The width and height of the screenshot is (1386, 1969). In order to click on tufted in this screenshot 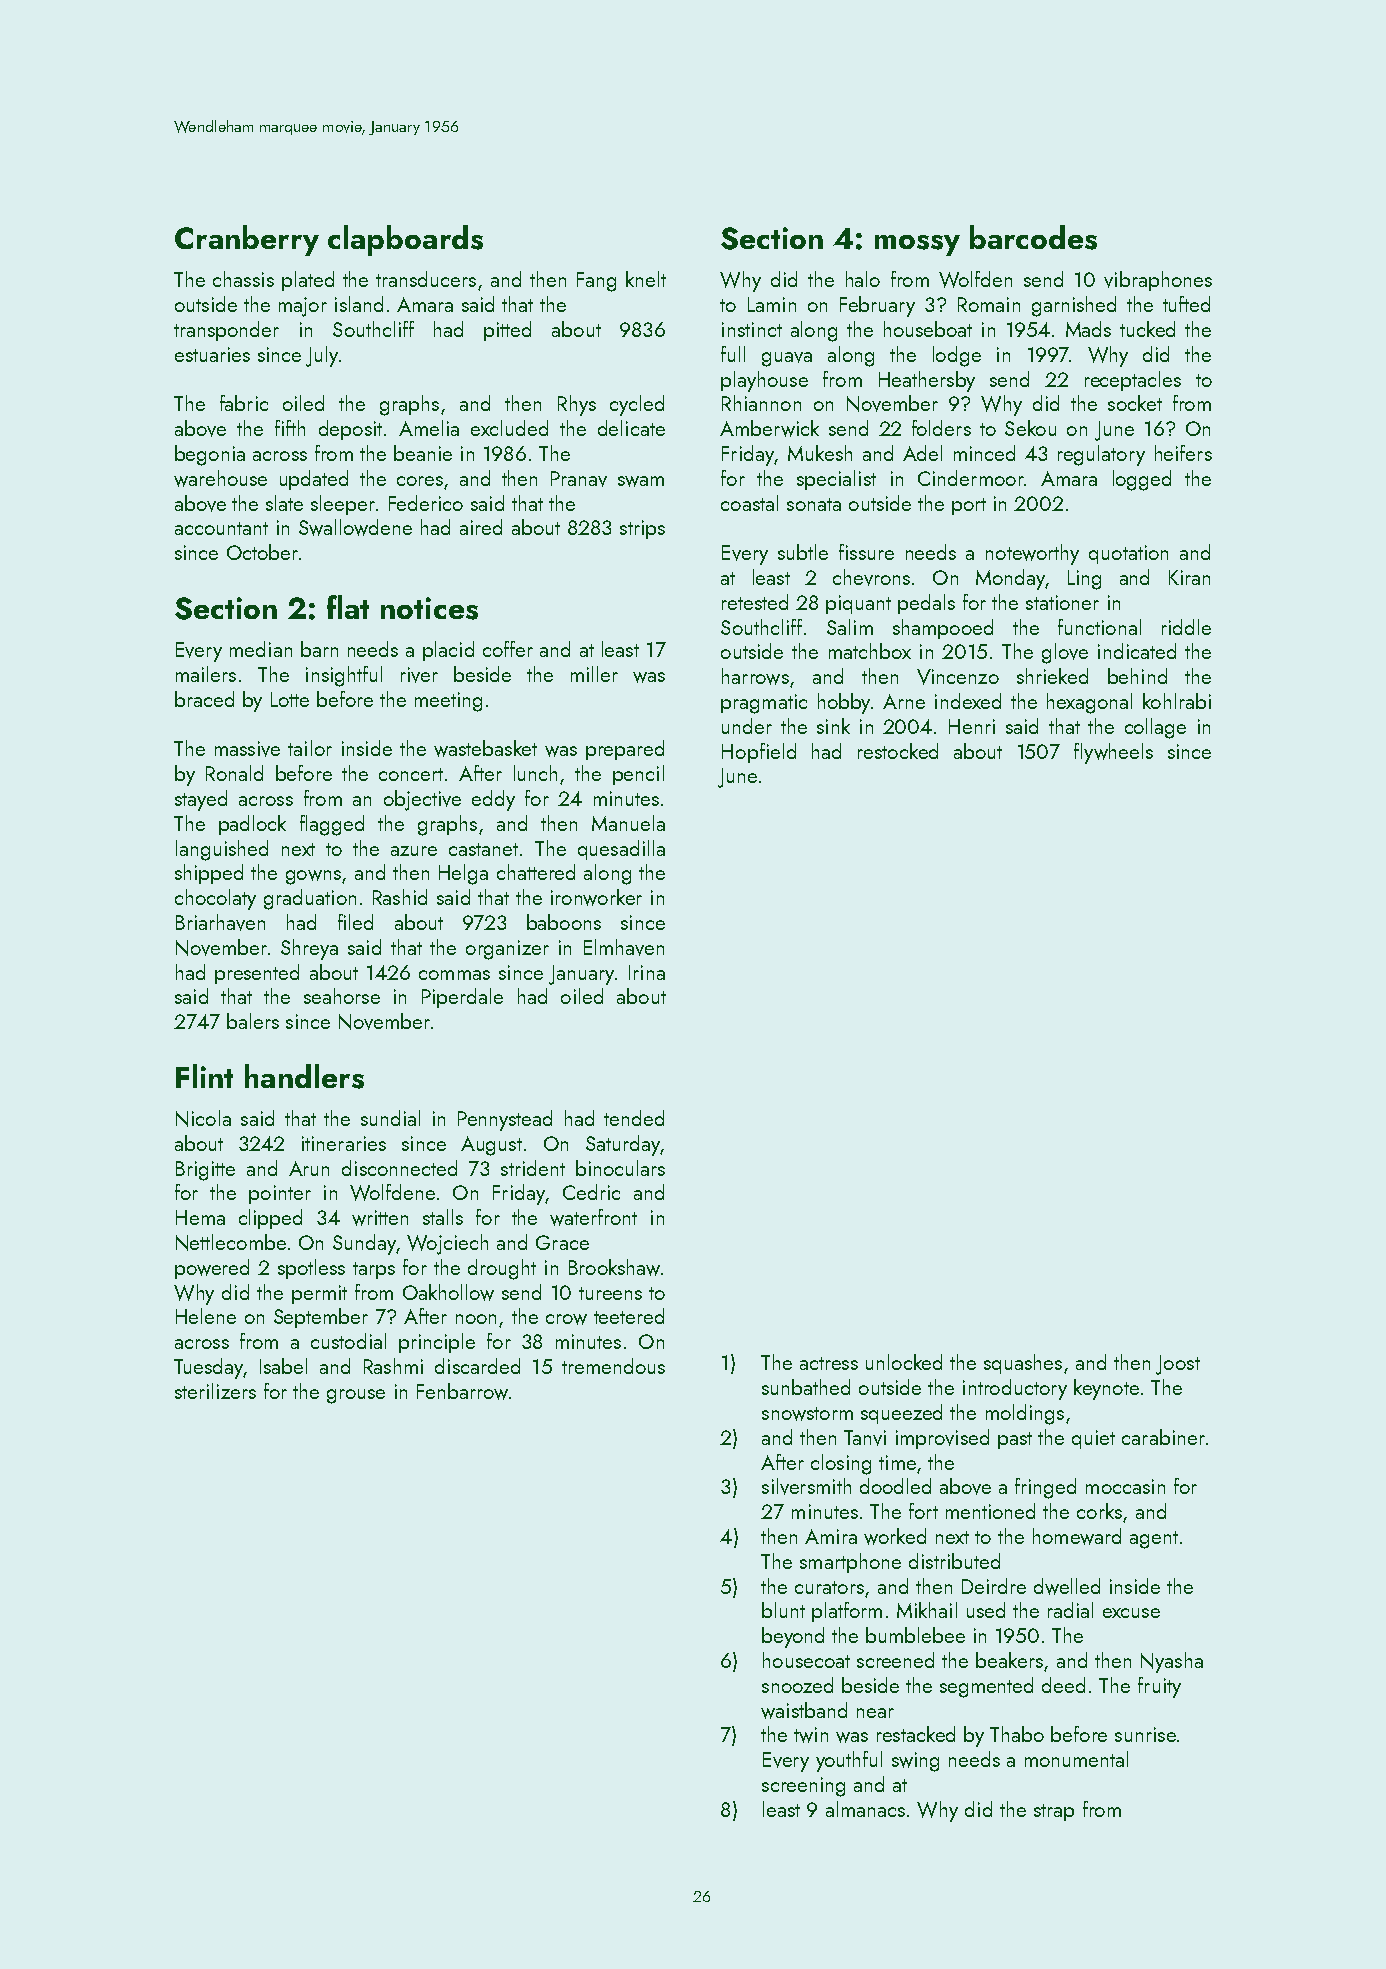, I will do `click(1186, 304)`.
